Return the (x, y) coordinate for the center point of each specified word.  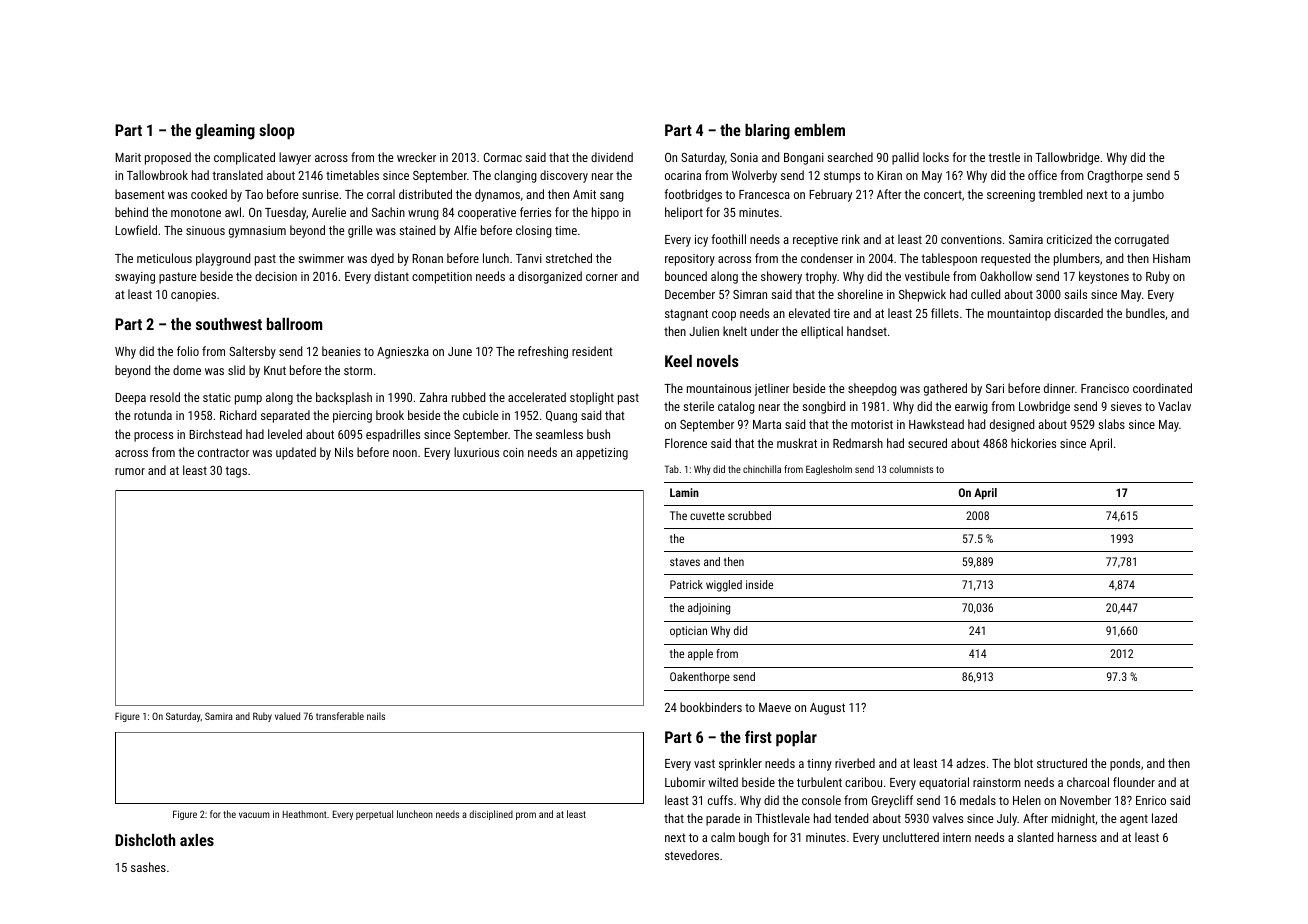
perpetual (374, 815)
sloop (277, 132)
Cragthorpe (1115, 176)
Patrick (686, 584)
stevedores (692, 855)
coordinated (1162, 388)
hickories (1033, 443)
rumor (130, 471)
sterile (698, 406)
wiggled (724, 586)
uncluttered (911, 837)
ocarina (683, 175)
